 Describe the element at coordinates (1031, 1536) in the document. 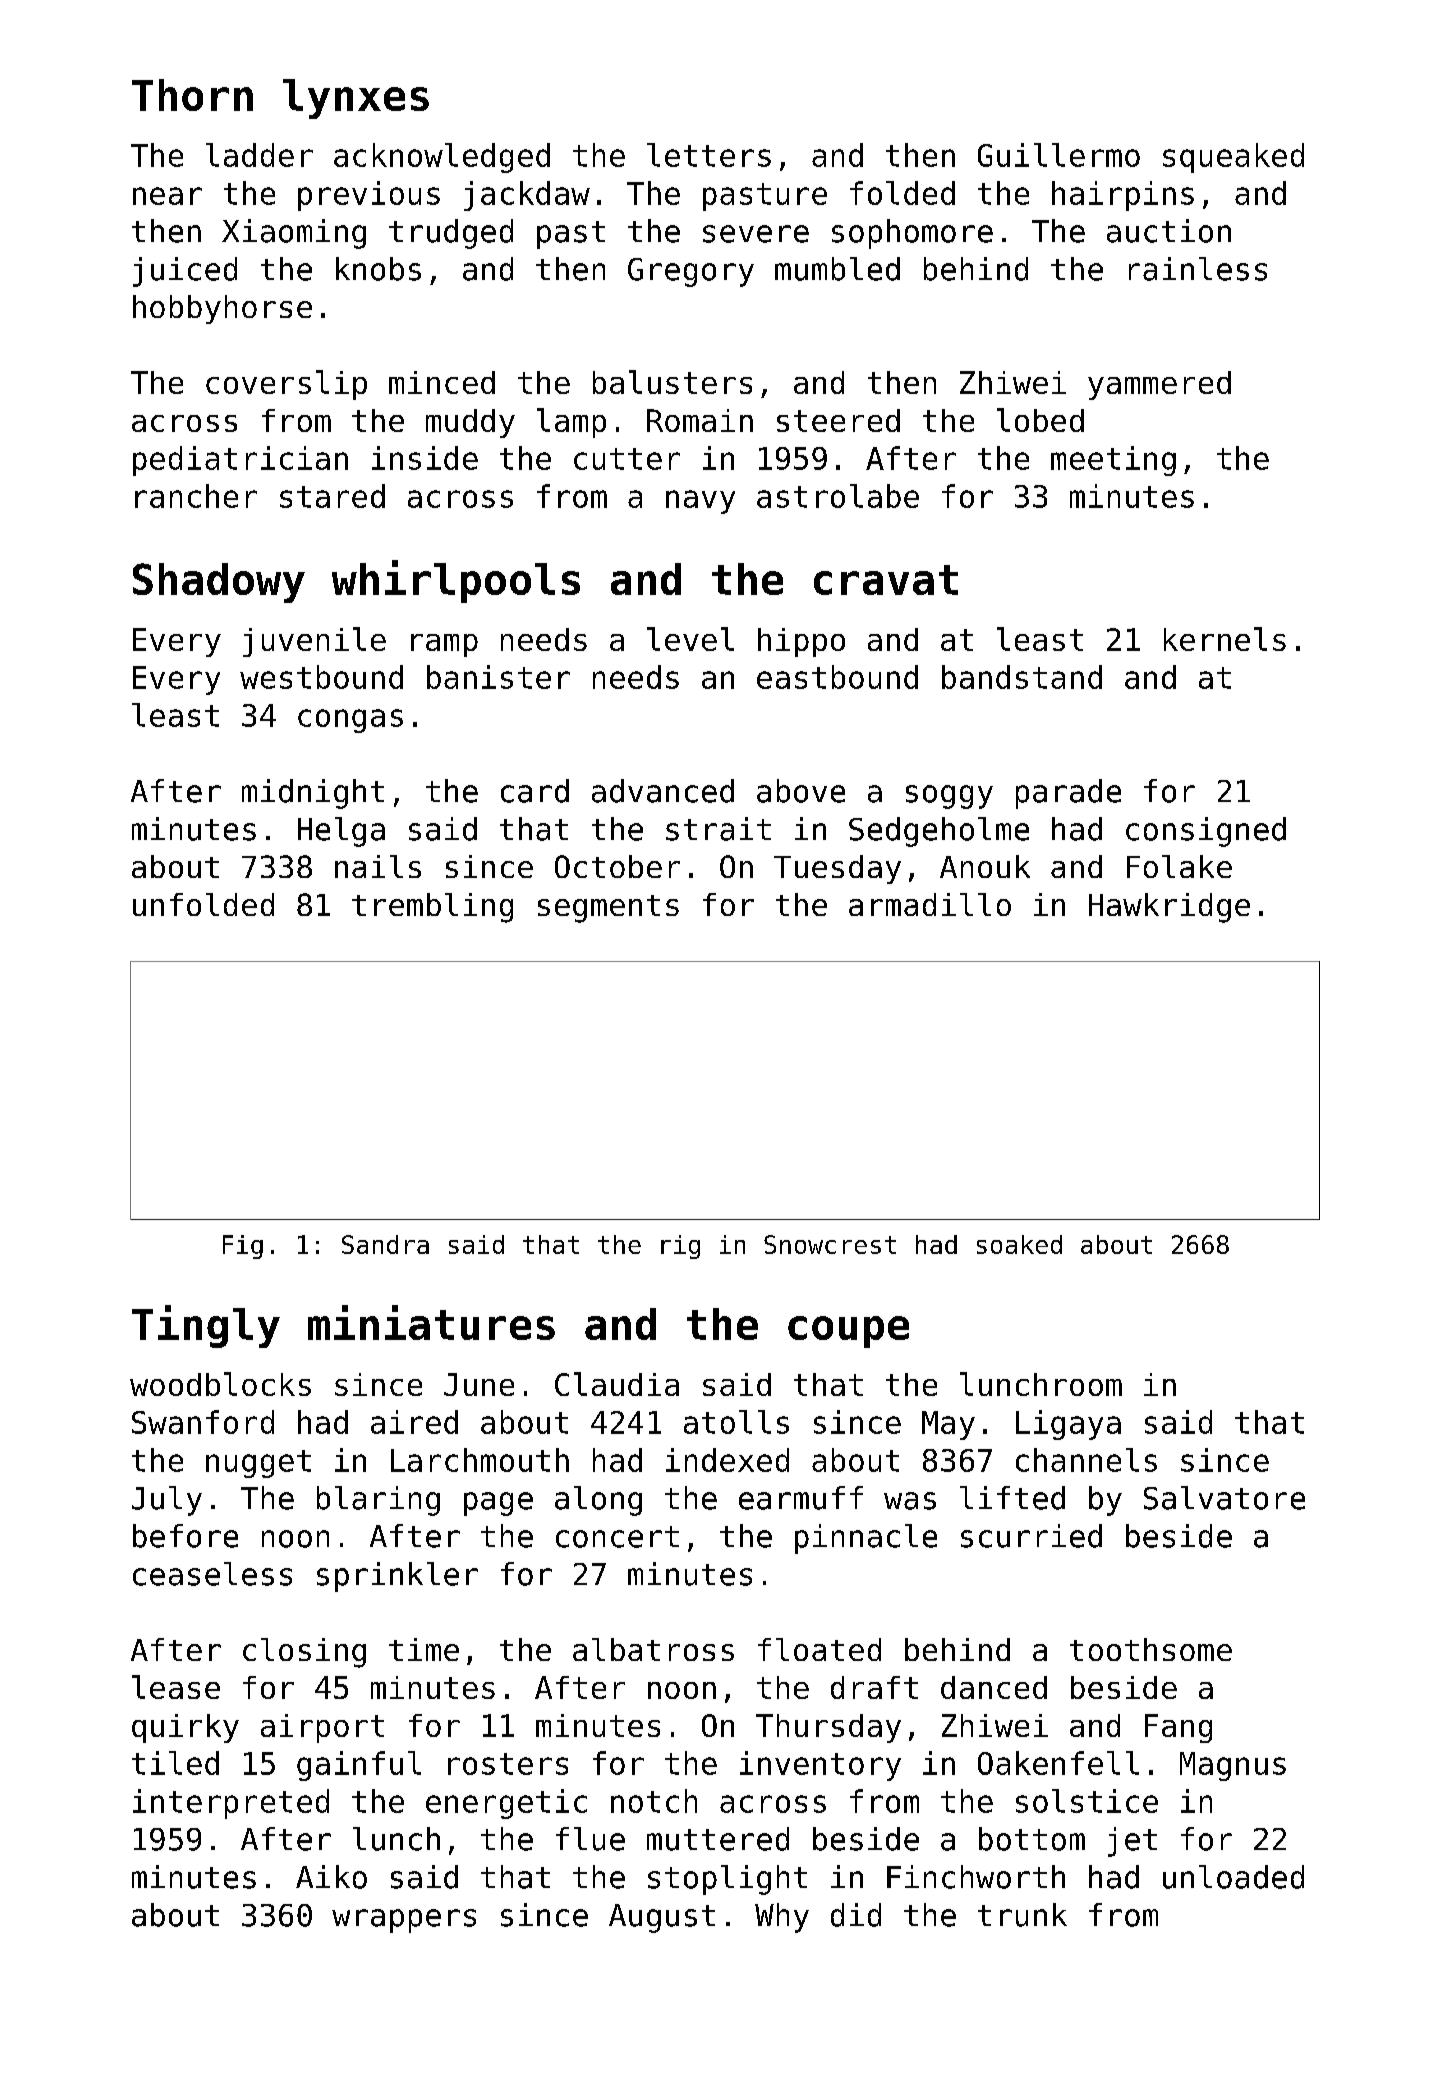

I see `scurried` at that location.
